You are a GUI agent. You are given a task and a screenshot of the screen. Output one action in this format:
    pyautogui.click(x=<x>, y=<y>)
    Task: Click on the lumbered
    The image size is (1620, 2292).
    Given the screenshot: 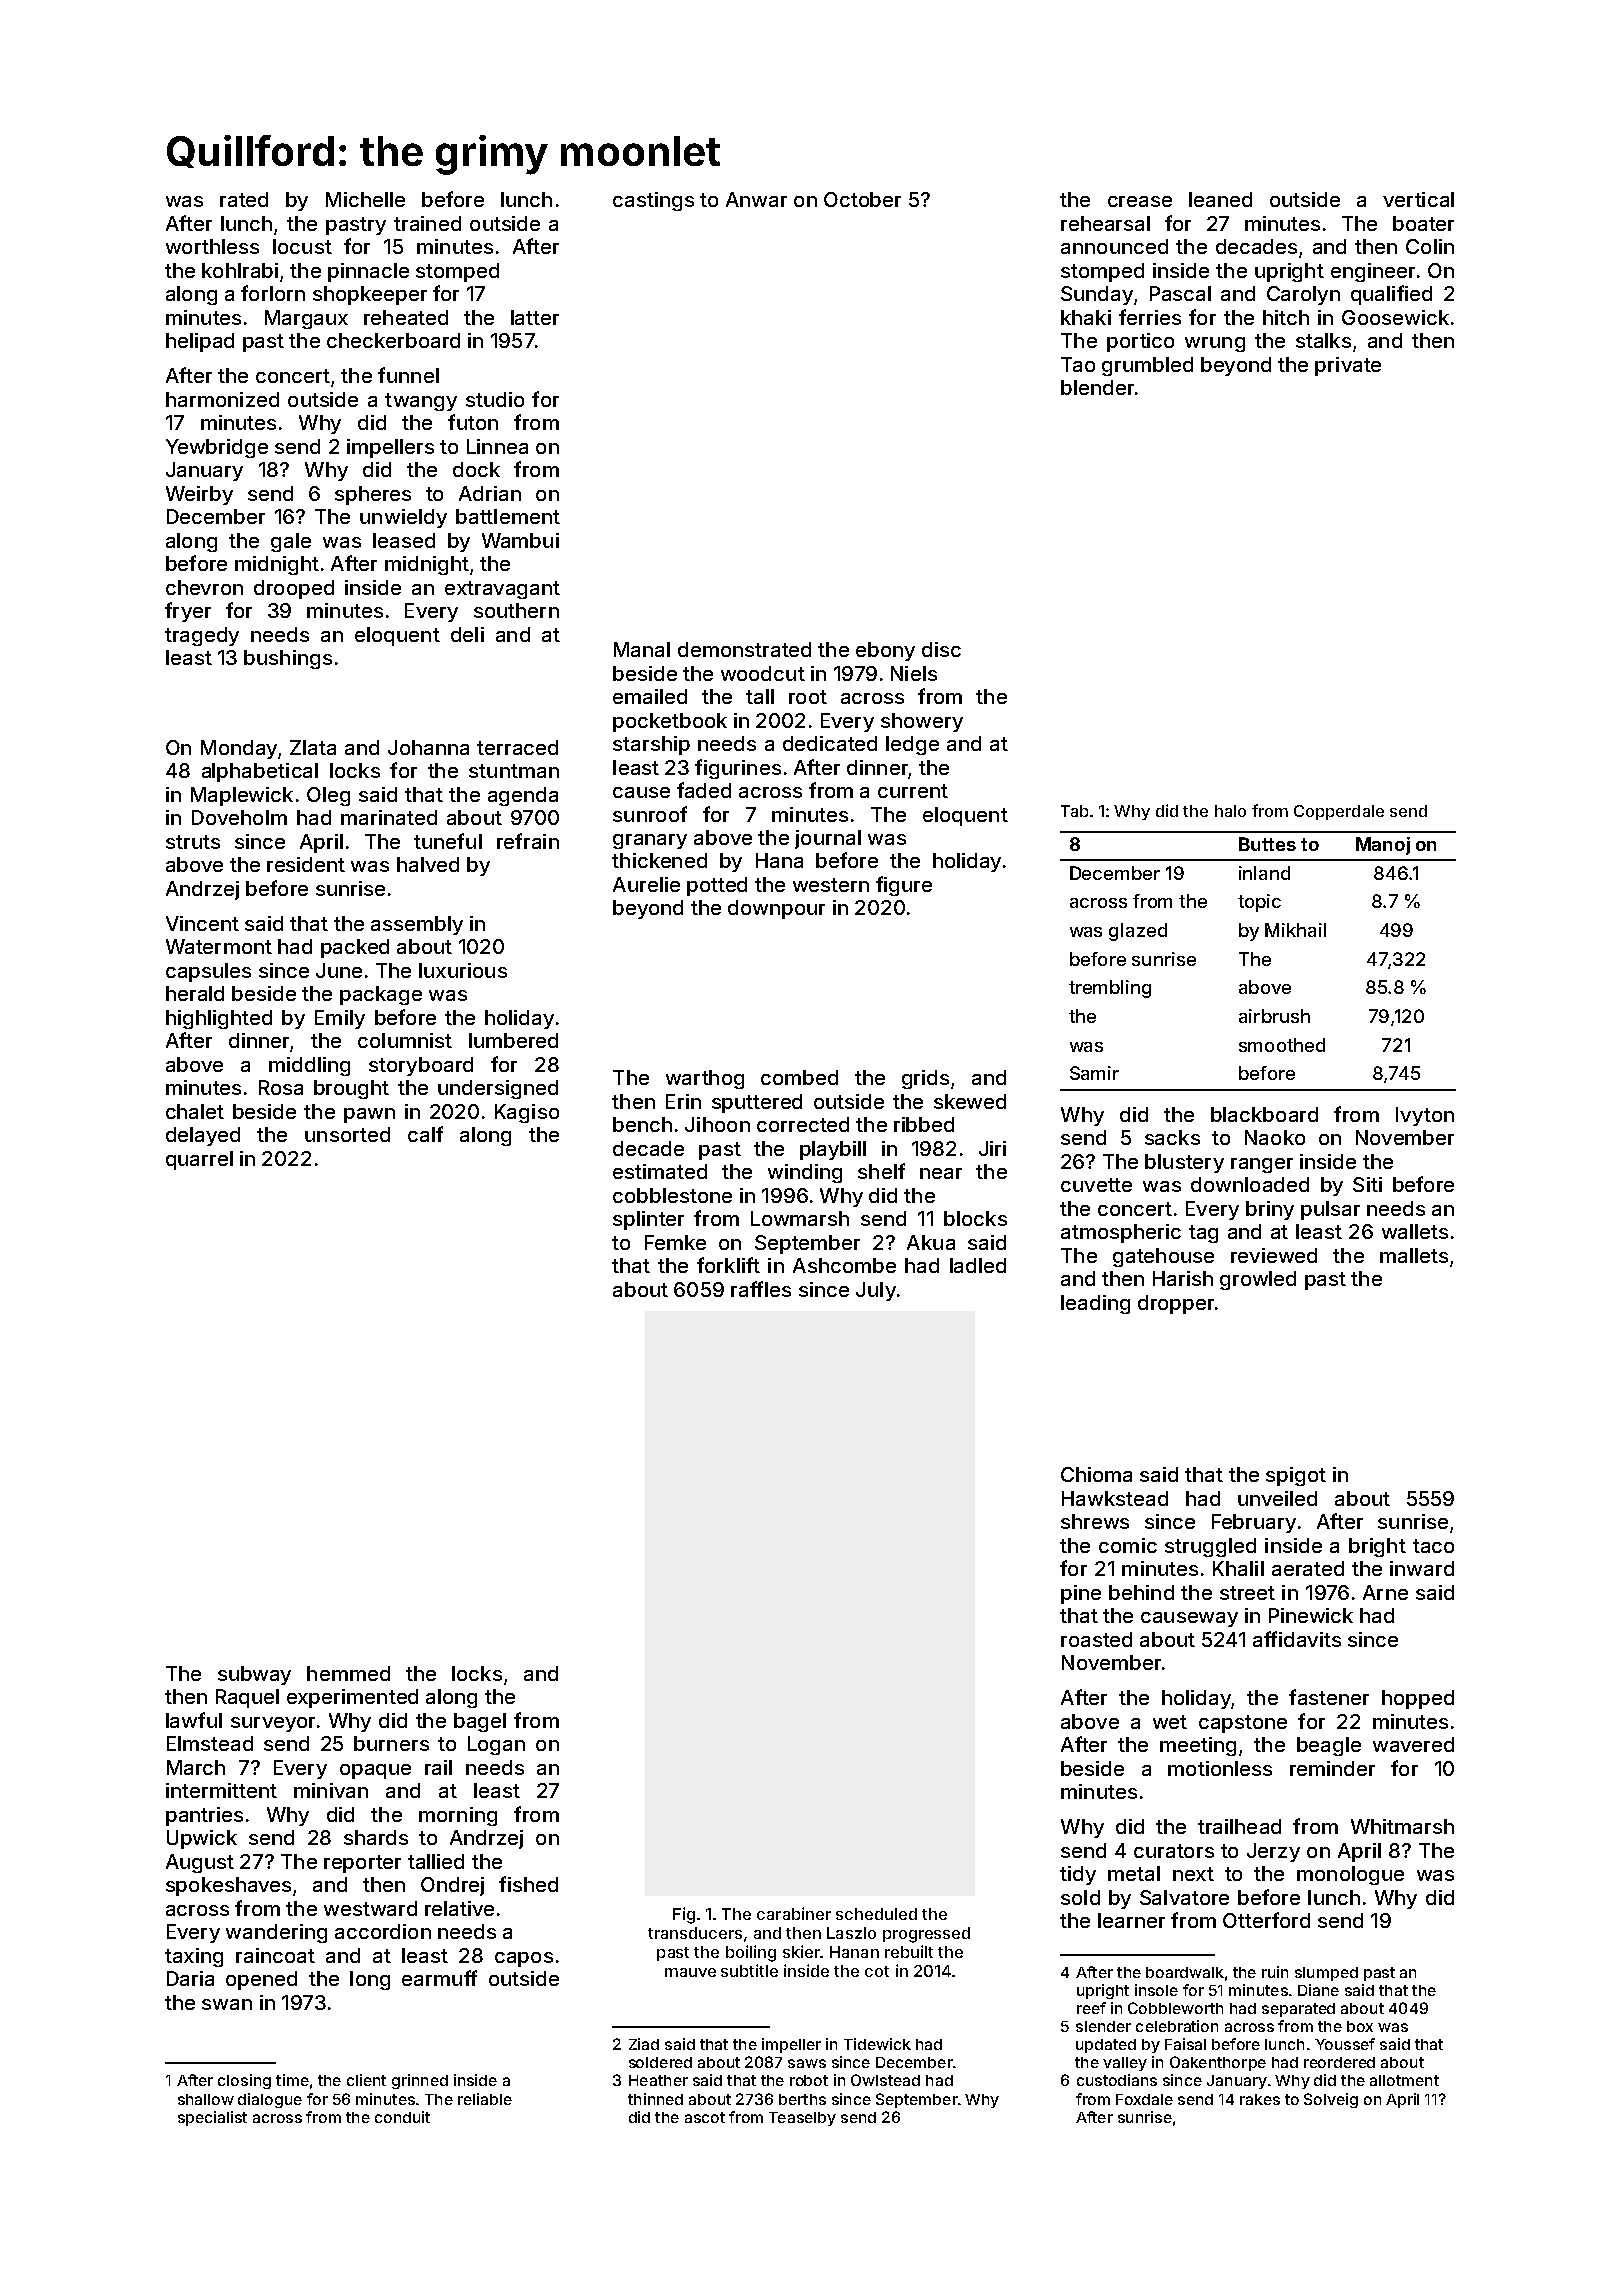 What is the action you would take?
    pyautogui.click(x=513, y=1040)
